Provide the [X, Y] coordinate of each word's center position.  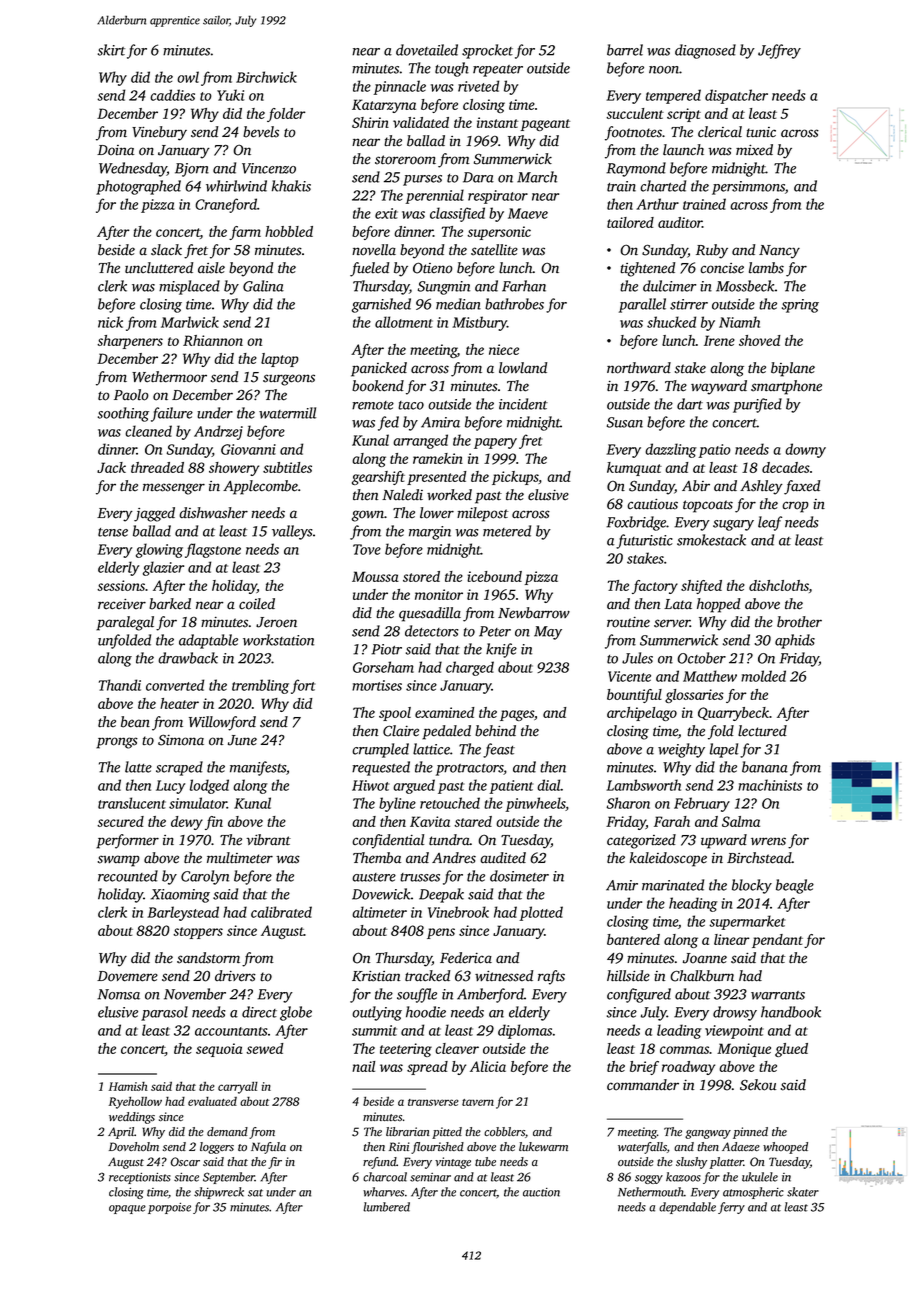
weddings [132, 1118]
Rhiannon [213, 340]
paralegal [125, 623]
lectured [762, 731]
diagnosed [705, 51]
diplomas [525, 1031]
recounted [128, 876]
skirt [111, 50]
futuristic [644, 541]
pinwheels [535, 804]
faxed [802, 487]
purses [422, 180]
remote [373, 405]
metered [507, 531]
